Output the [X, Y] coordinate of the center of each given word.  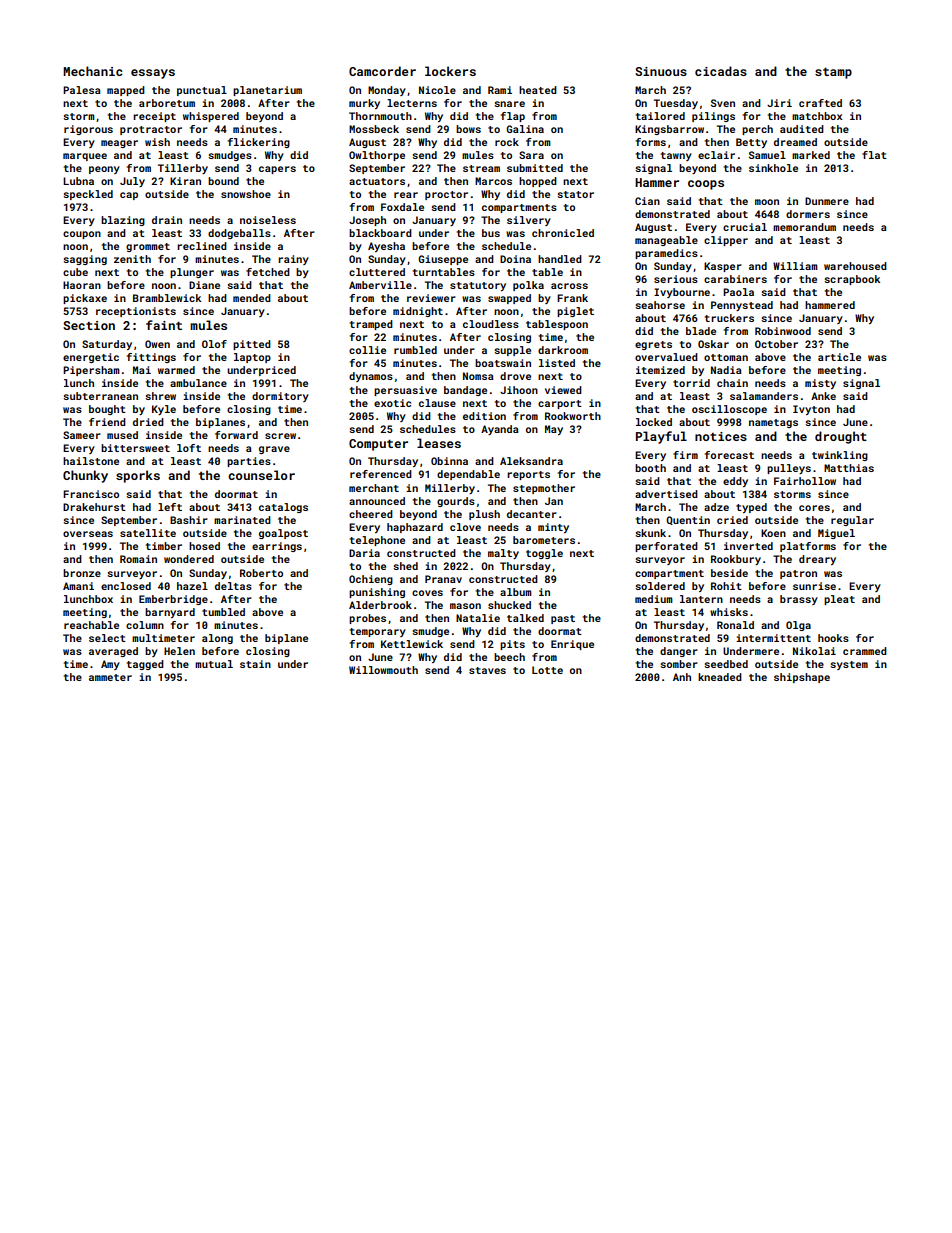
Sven [723, 103]
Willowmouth [383, 670]
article [839, 357]
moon [767, 202]
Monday [387, 91]
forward [236, 435]
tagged [145, 665]
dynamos [371, 377]
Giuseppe [443, 260]
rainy [293, 260]
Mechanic [93, 71]
